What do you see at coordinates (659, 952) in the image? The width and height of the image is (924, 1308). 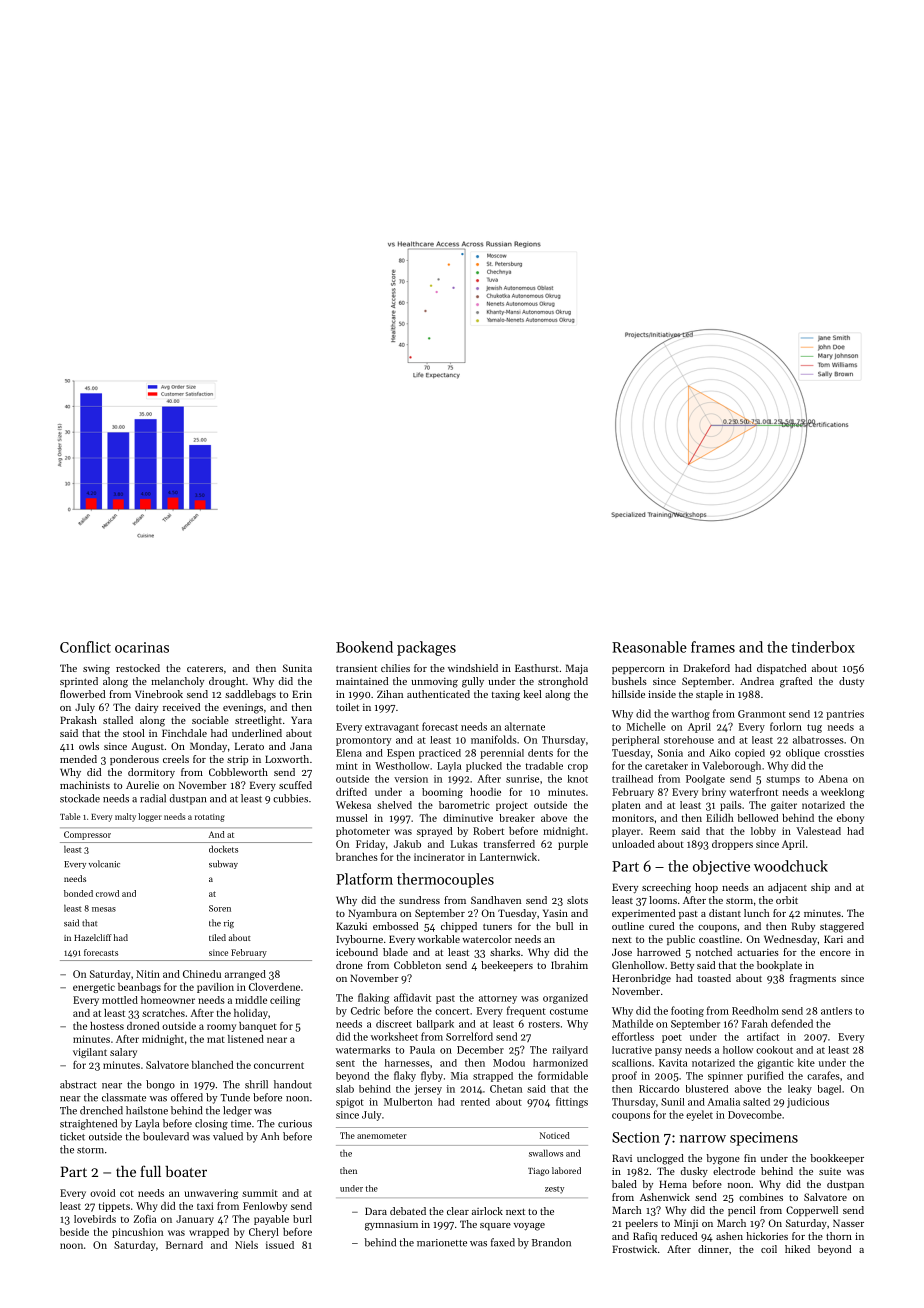 I see `harrowed` at bounding box center [659, 952].
